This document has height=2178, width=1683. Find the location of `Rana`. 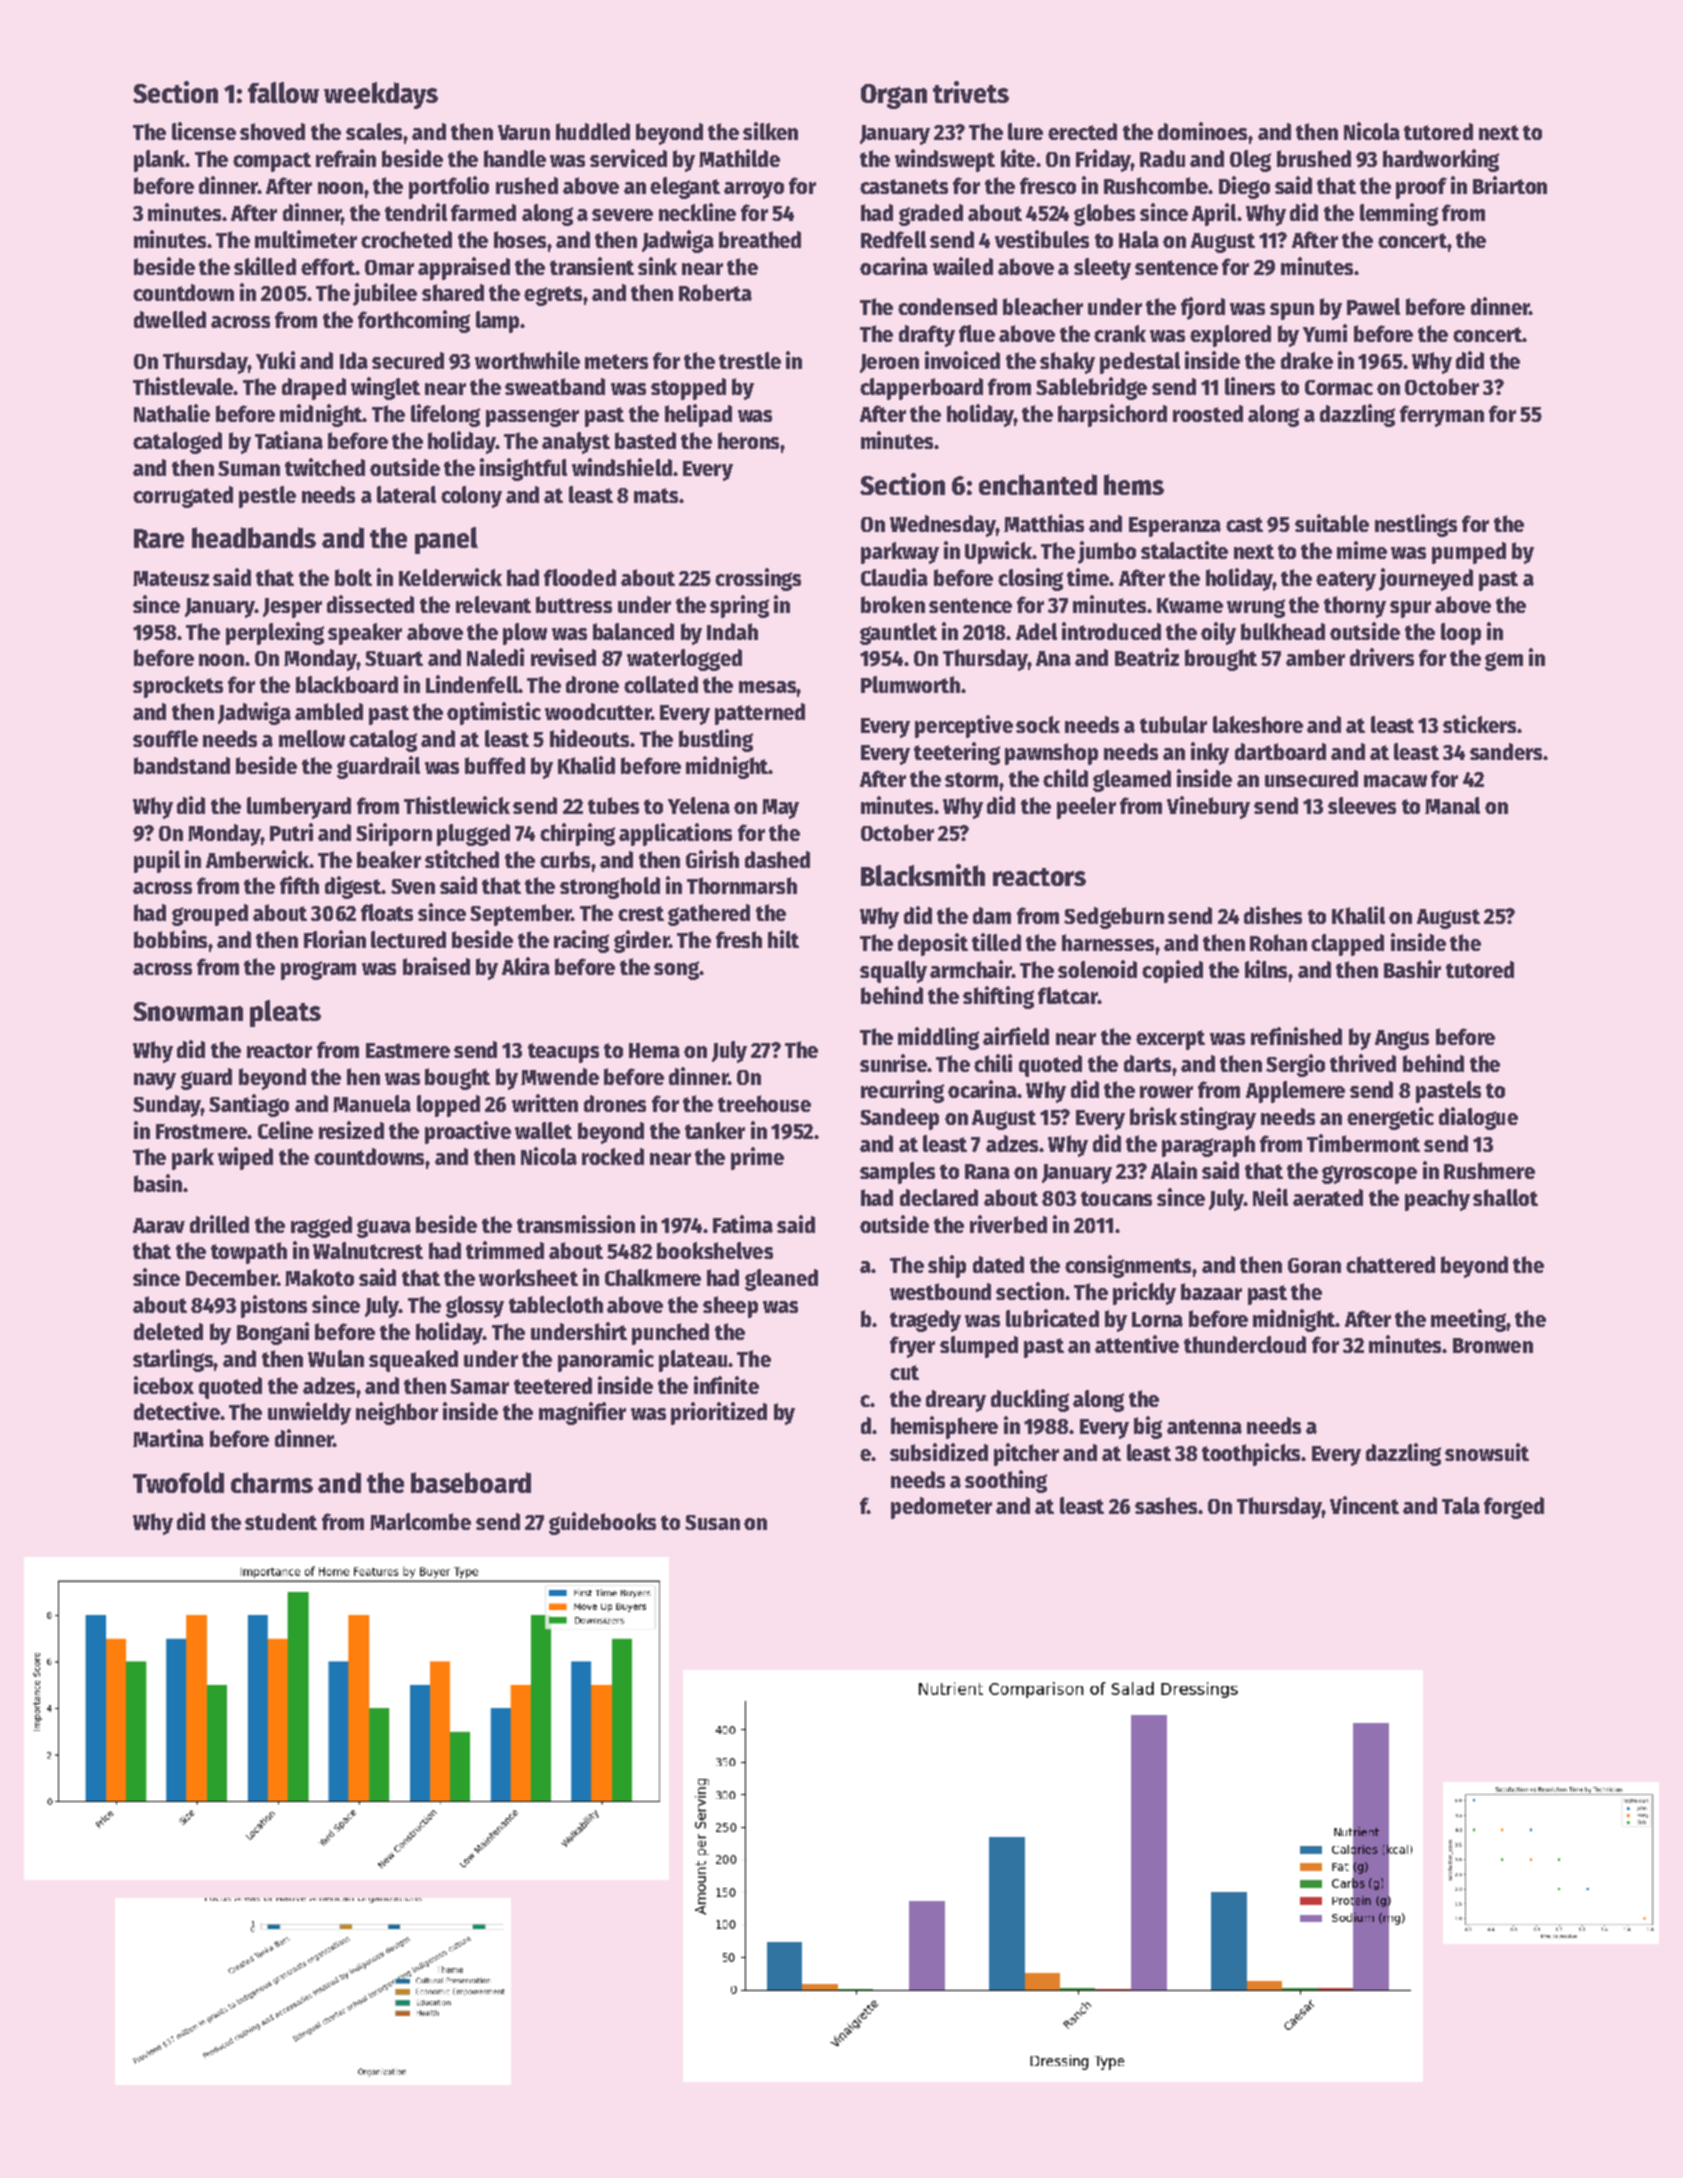

Rana is located at coordinates (987, 1171).
